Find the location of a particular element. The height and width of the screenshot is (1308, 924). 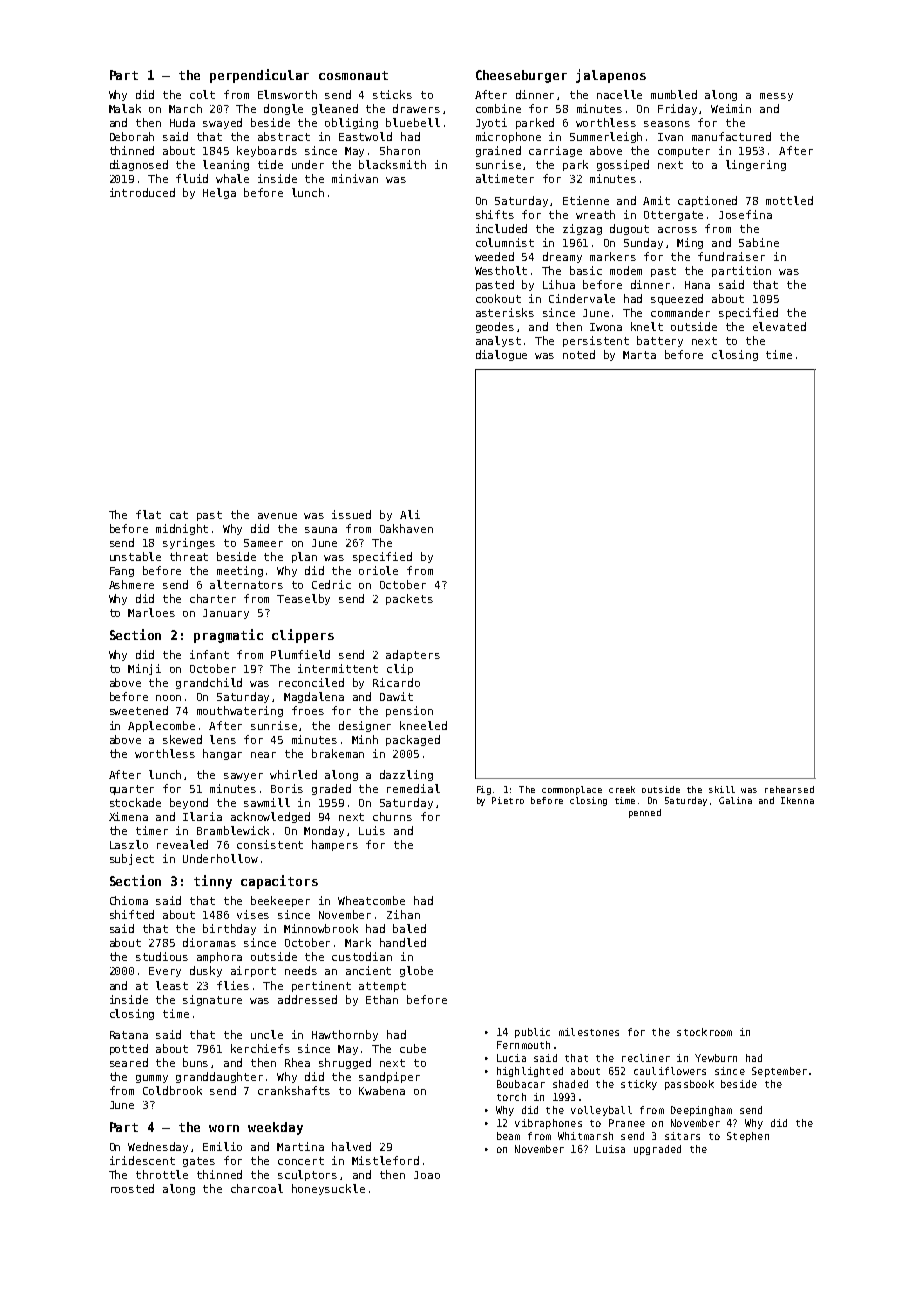

addressed is located at coordinates (307, 999).
